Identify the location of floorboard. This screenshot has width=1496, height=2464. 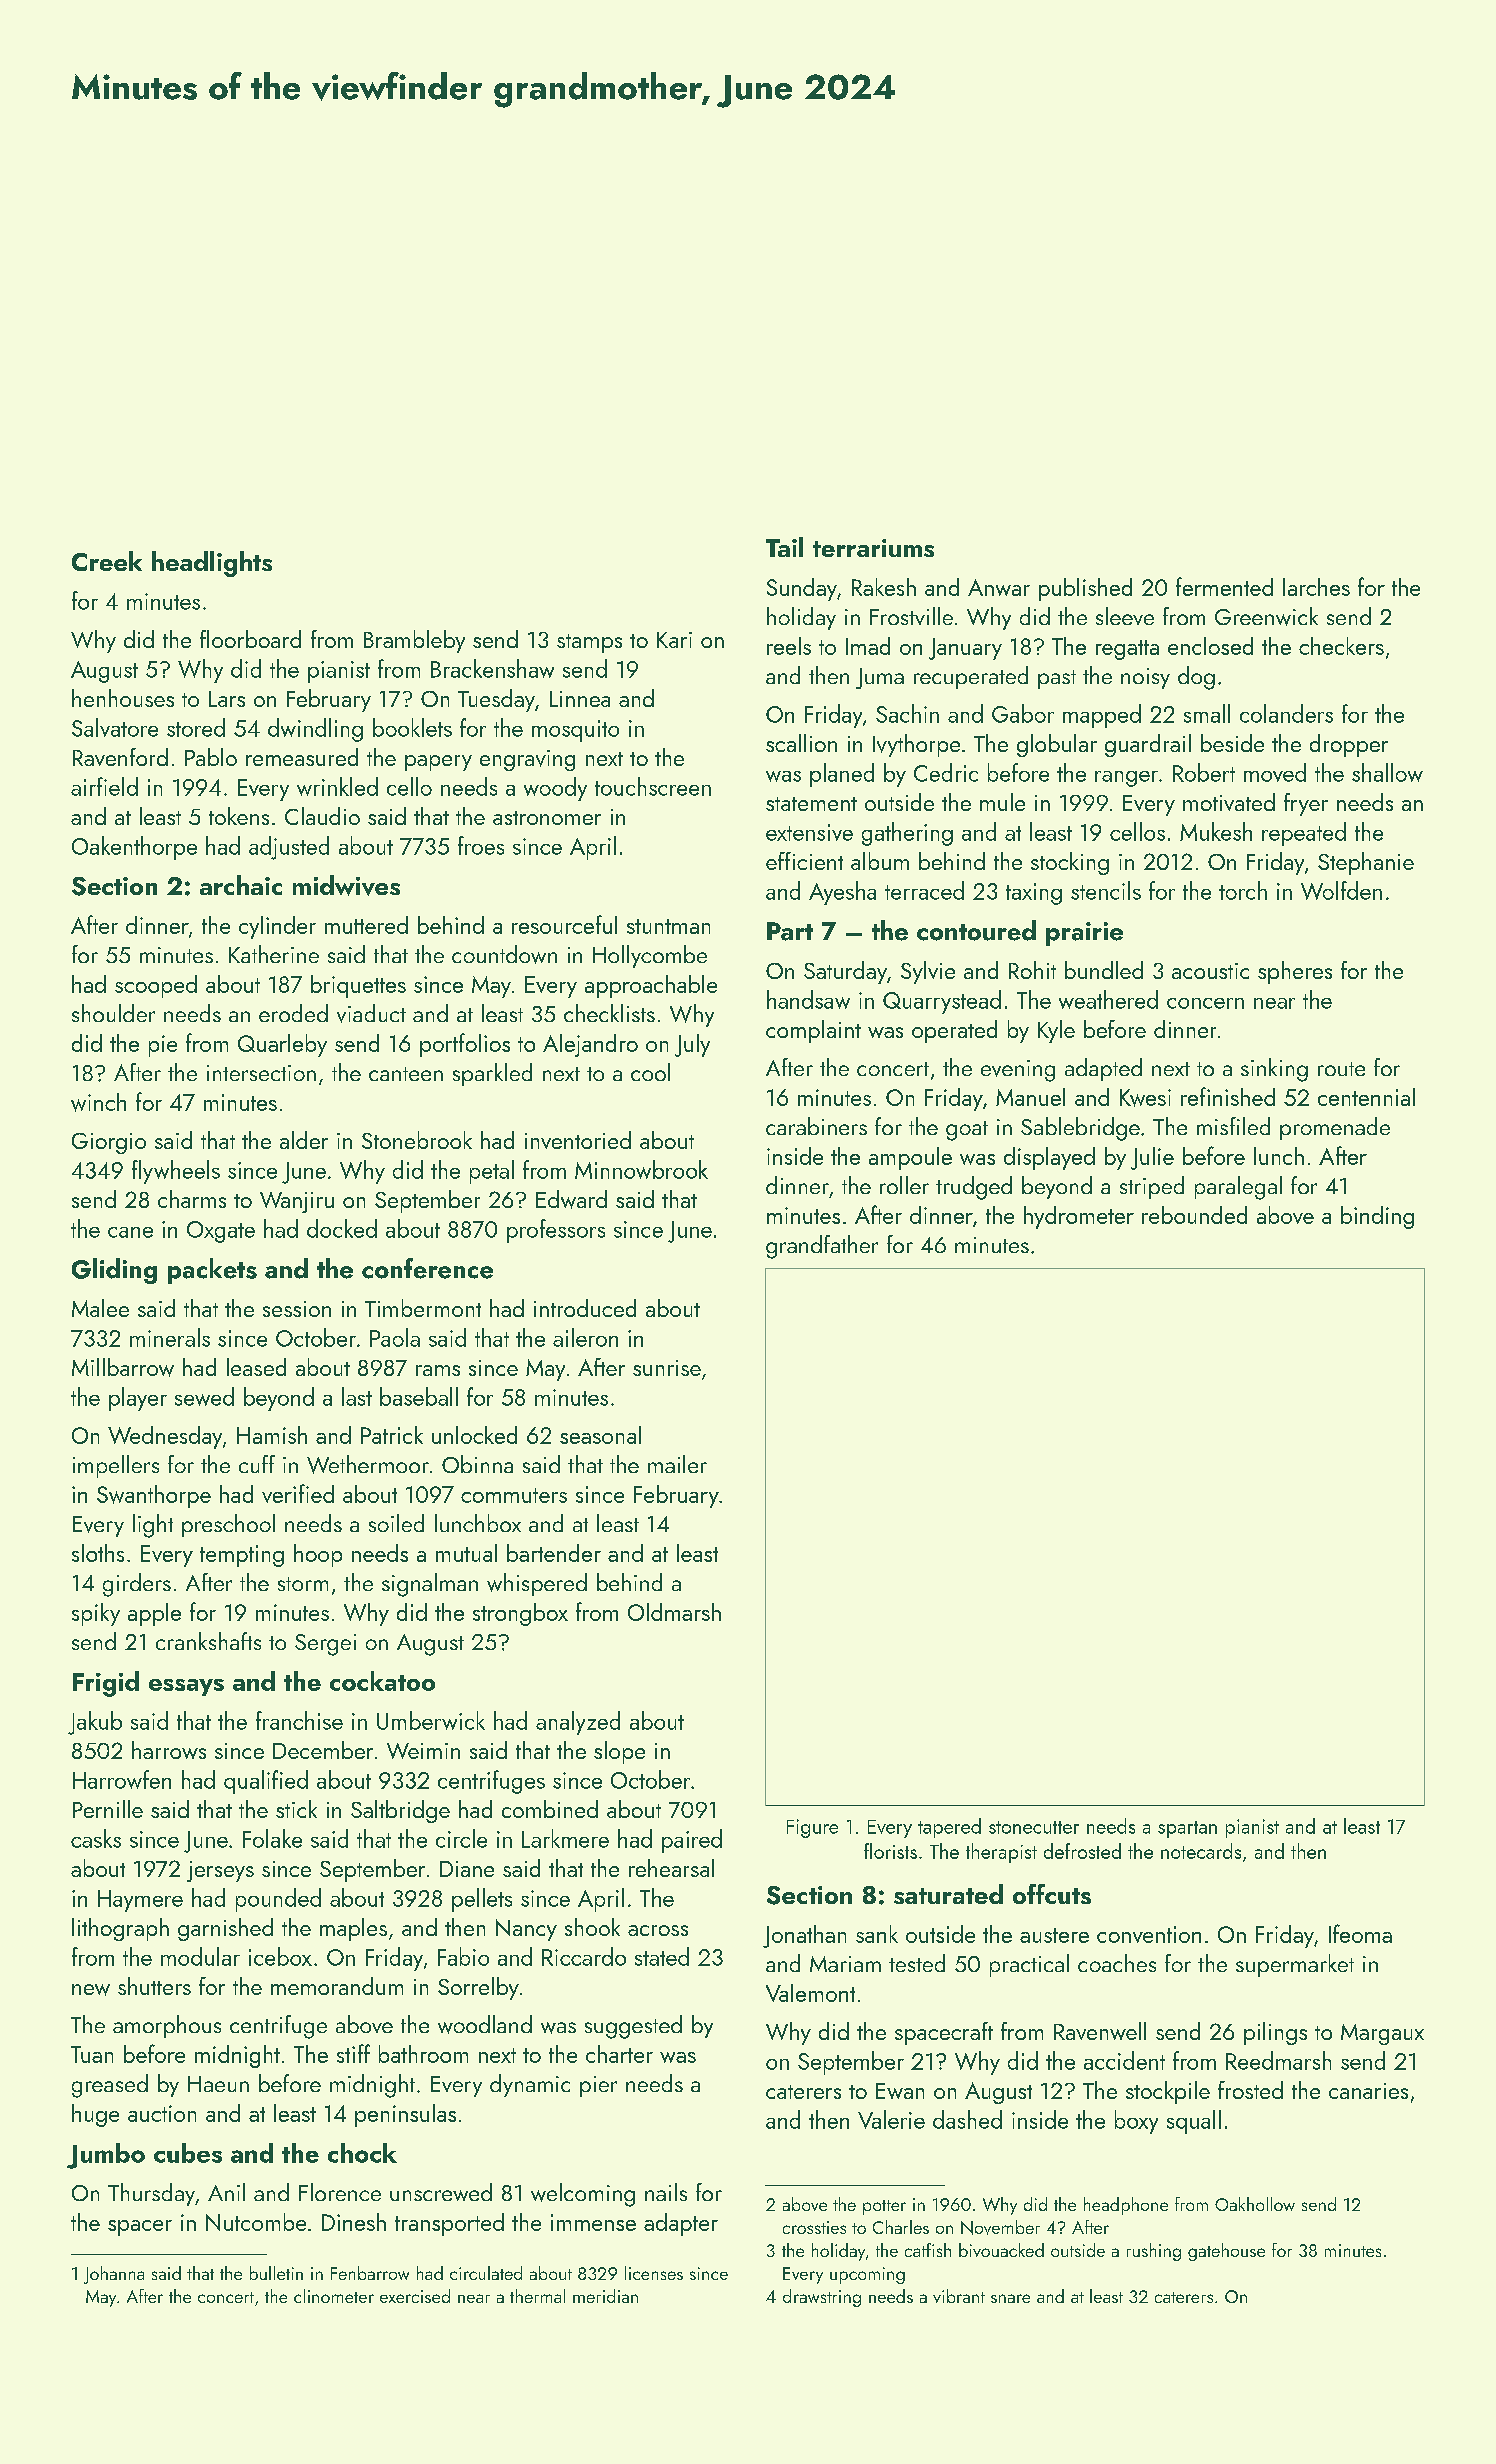
(250, 639).
